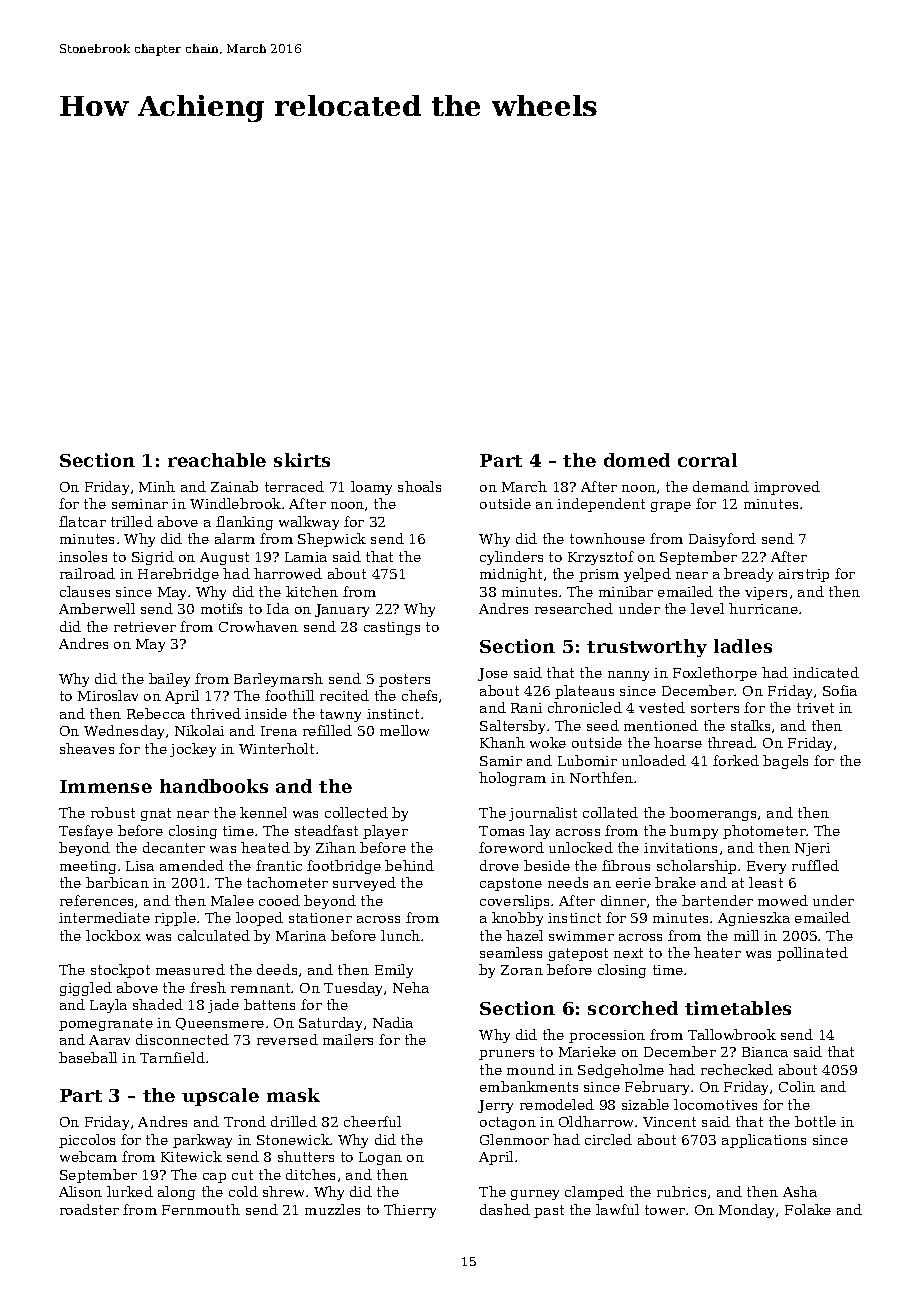 The width and height of the screenshot is (924, 1308). Describe the element at coordinates (235, 538) in the screenshot. I see `alarm` at that location.
